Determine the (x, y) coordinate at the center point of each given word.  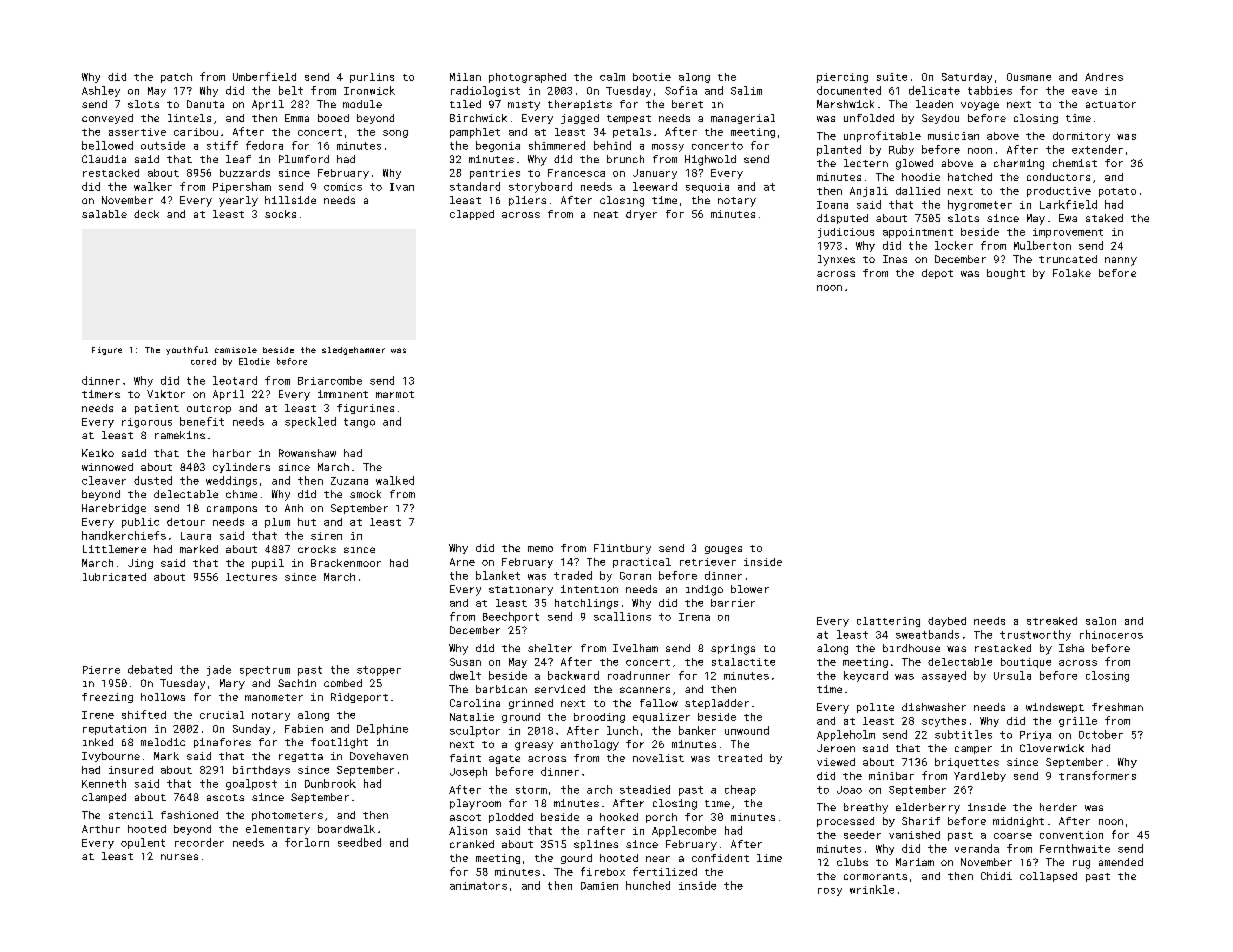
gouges (723, 550)
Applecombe (684, 831)
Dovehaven (379, 756)
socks (280, 214)
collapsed (1048, 877)
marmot (395, 394)
